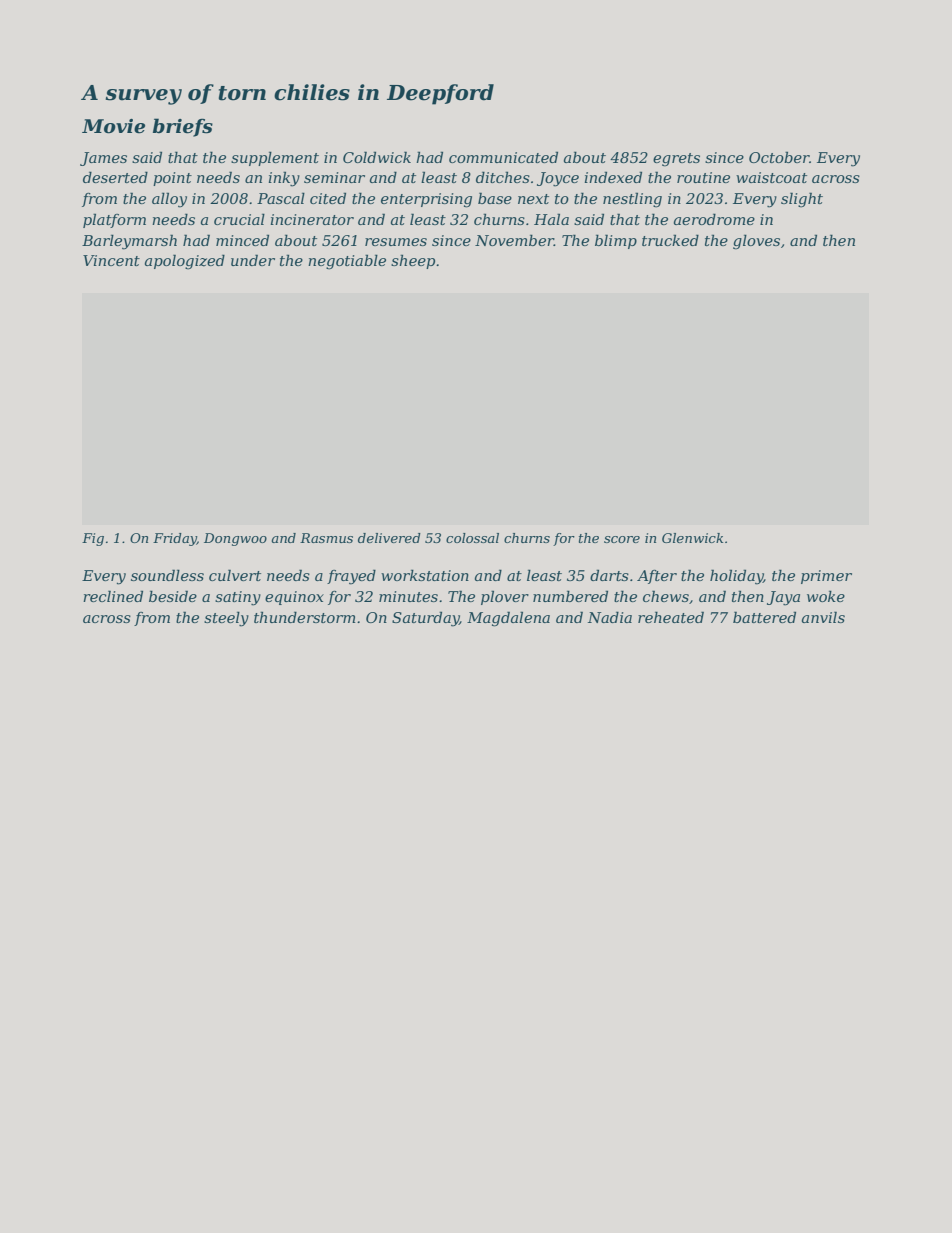 Image resolution: width=952 pixels, height=1233 pixels. What do you see at coordinates (413, 261) in the screenshot?
I see `sheep` at bounding box center [413, 261].
